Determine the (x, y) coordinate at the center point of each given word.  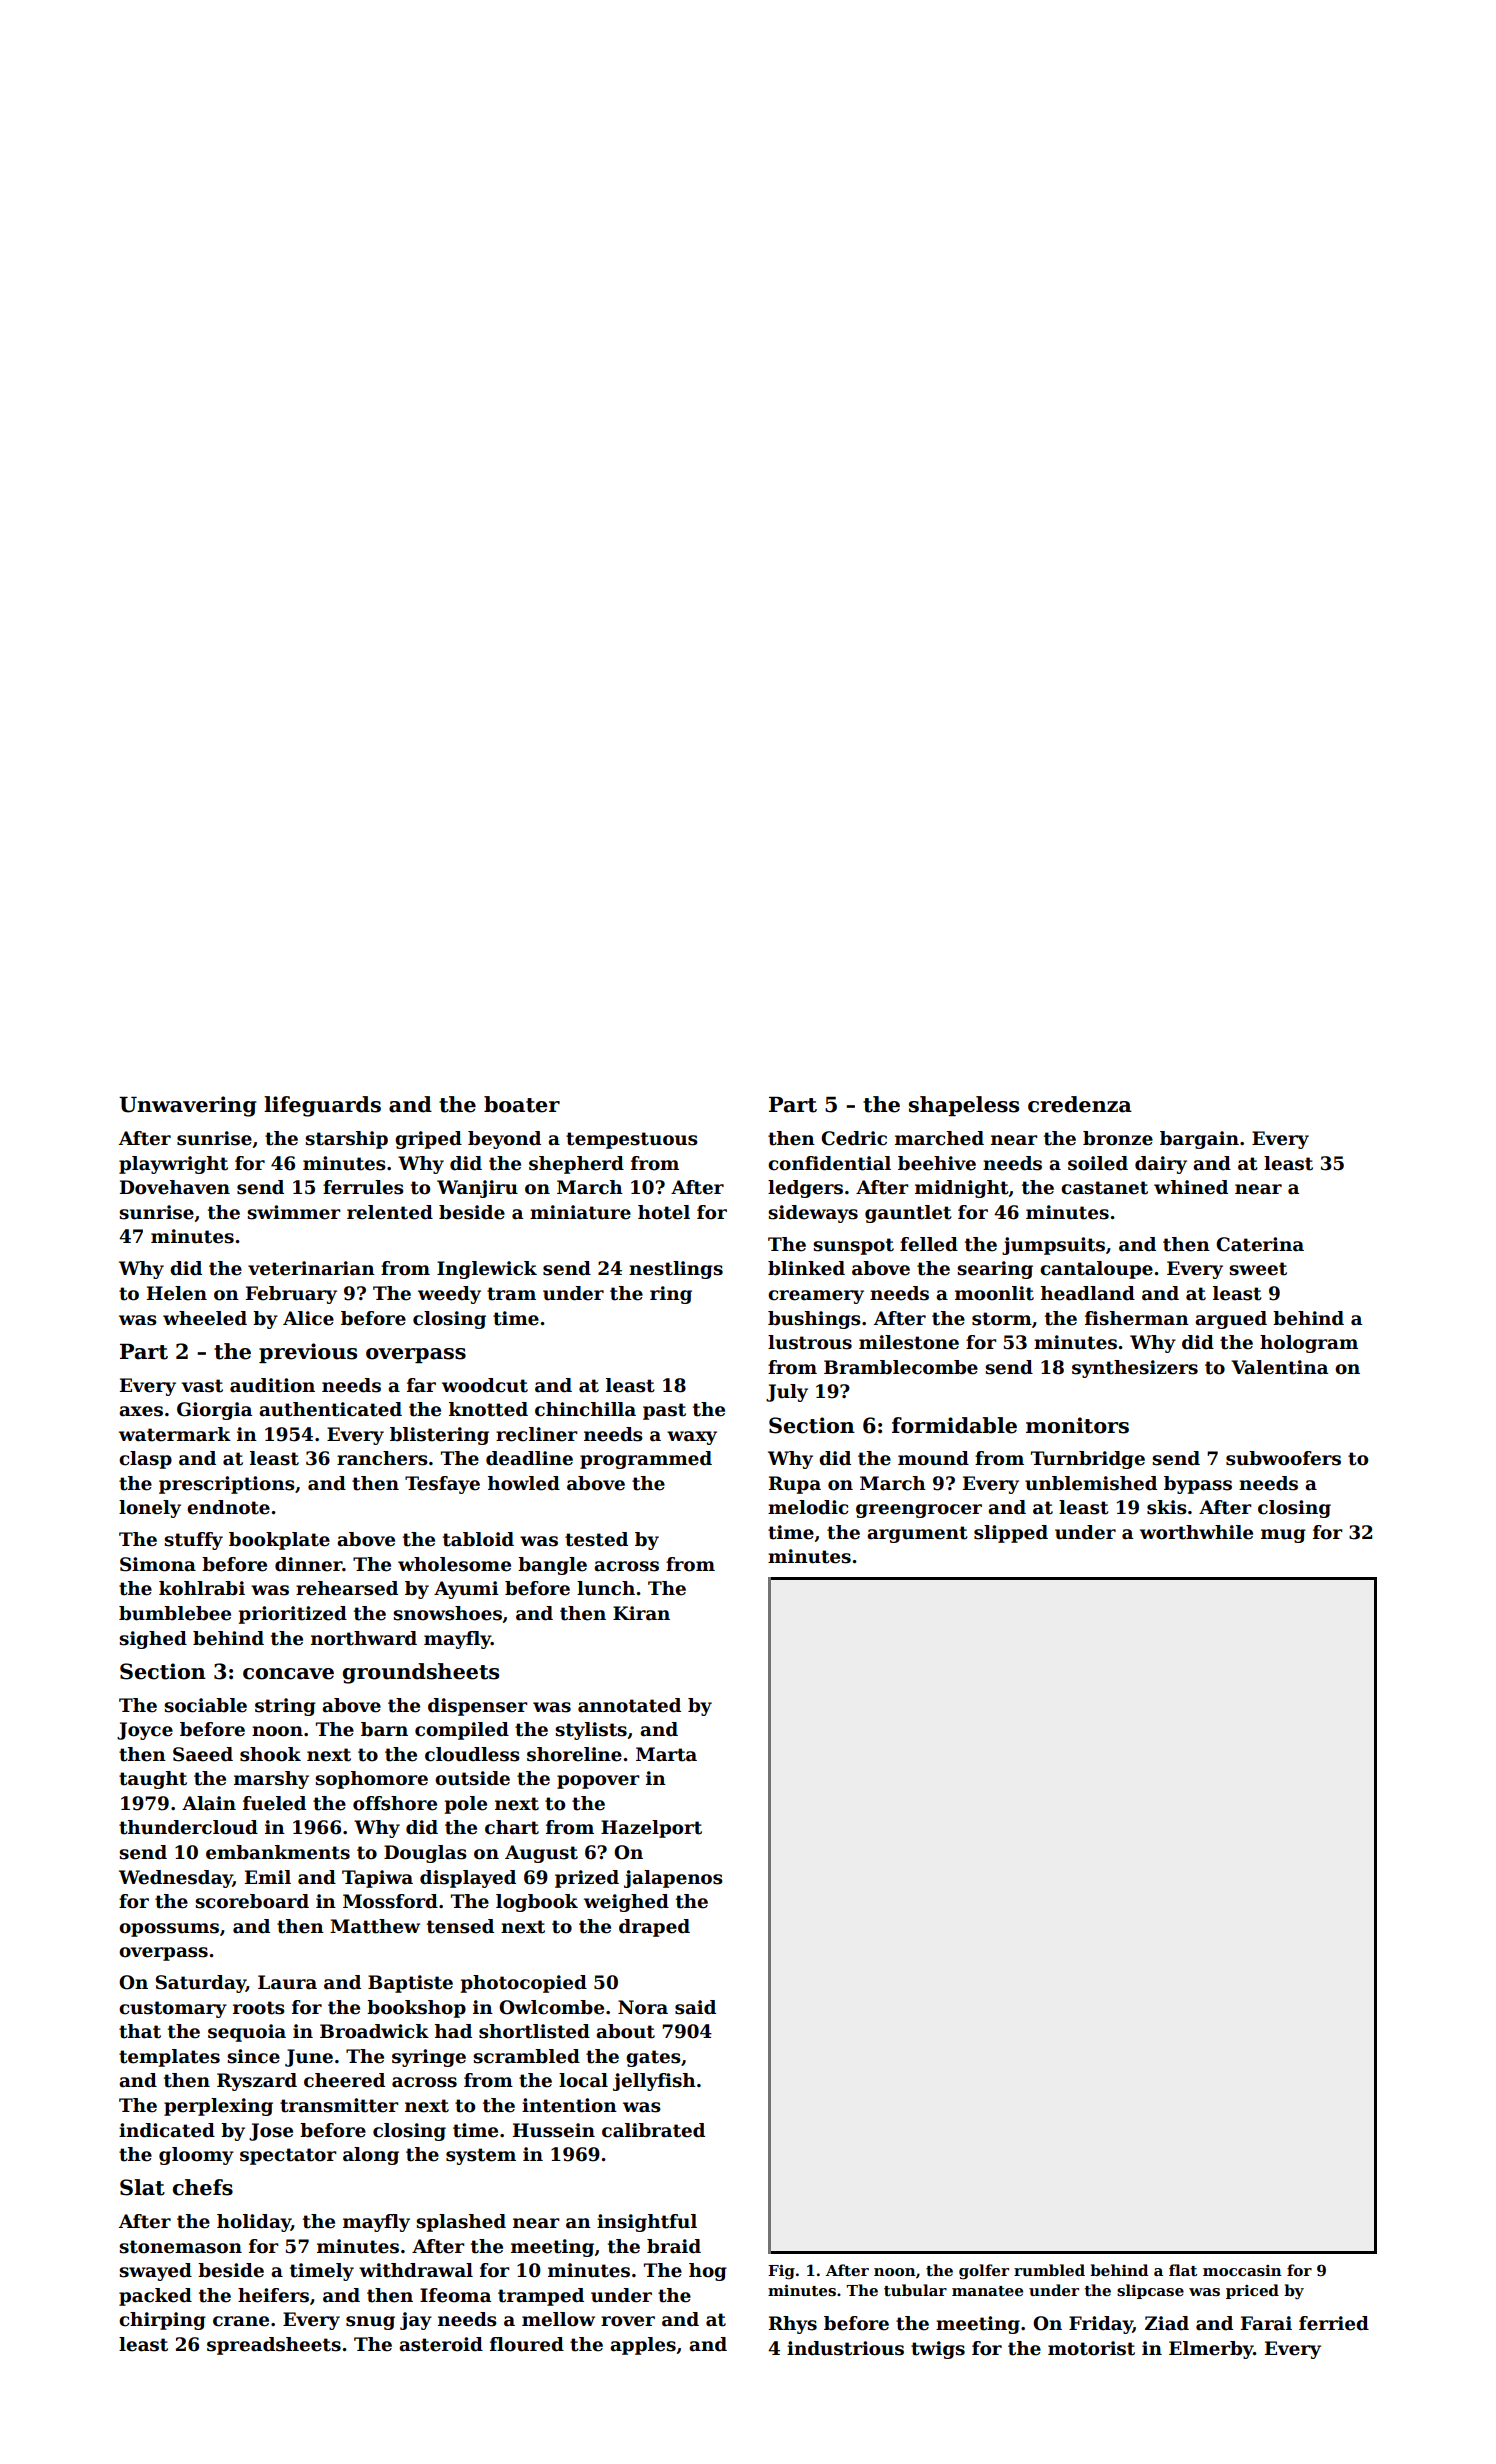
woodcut (485, 1385)
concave (288, 1674)
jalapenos (673, 1879)
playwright (173, 1165)
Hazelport (651, 1829)
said (695, 2007)
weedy (449, 1295)
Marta (666, 1754)
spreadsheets (274, 2346)
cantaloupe (1096, 1270)
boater (522, 1104)
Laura (287, 1982)
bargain (1199, 1140)
